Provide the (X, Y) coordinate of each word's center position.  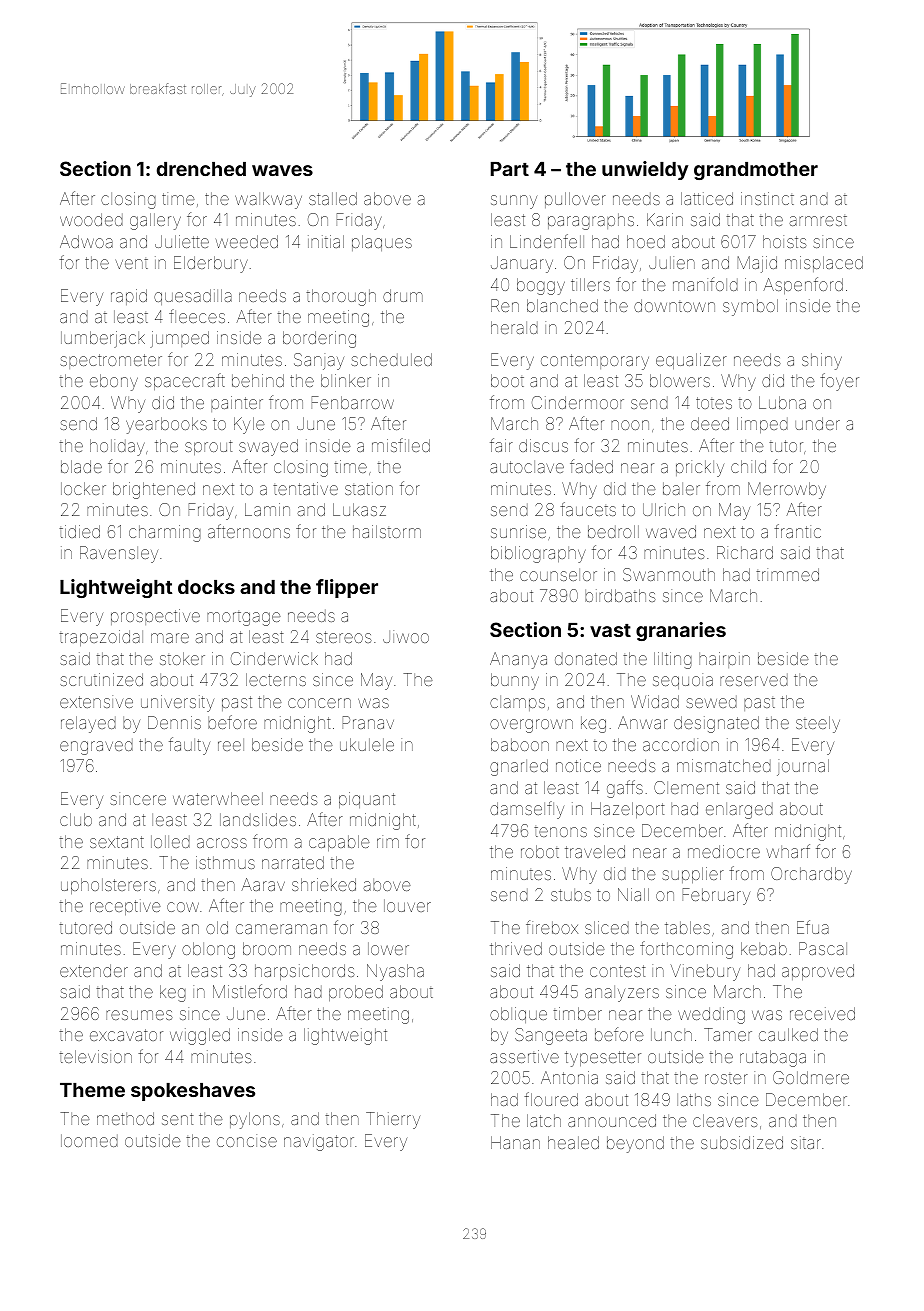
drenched (201, 169)
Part (510, 169)
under (817, 423)
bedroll (613, 531)
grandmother (756, 171)
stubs (571, 895)
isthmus (225, 862)
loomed (89, 1140)
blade (81, 466)
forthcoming (686, 950)
